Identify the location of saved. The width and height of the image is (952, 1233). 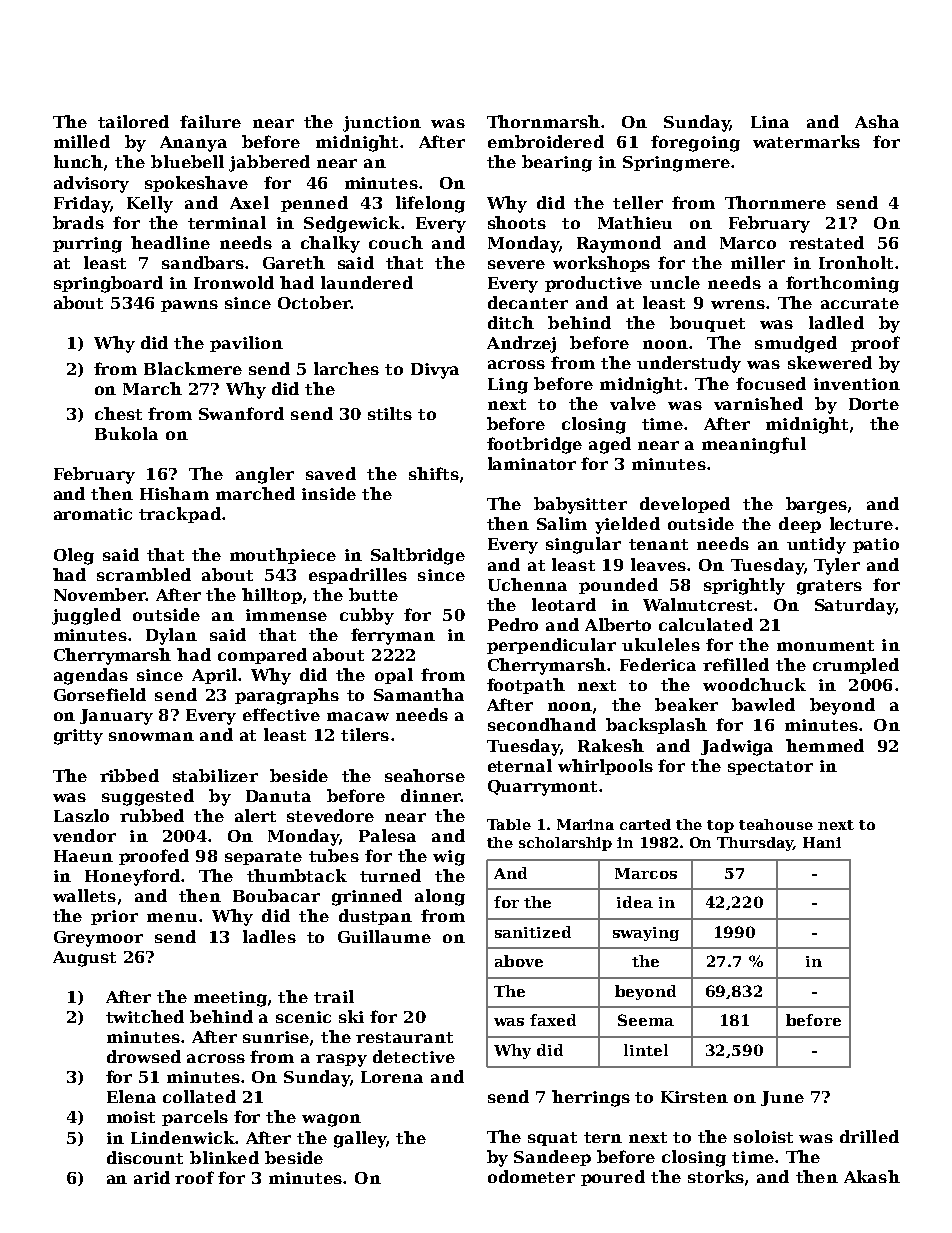
(331, 473).
